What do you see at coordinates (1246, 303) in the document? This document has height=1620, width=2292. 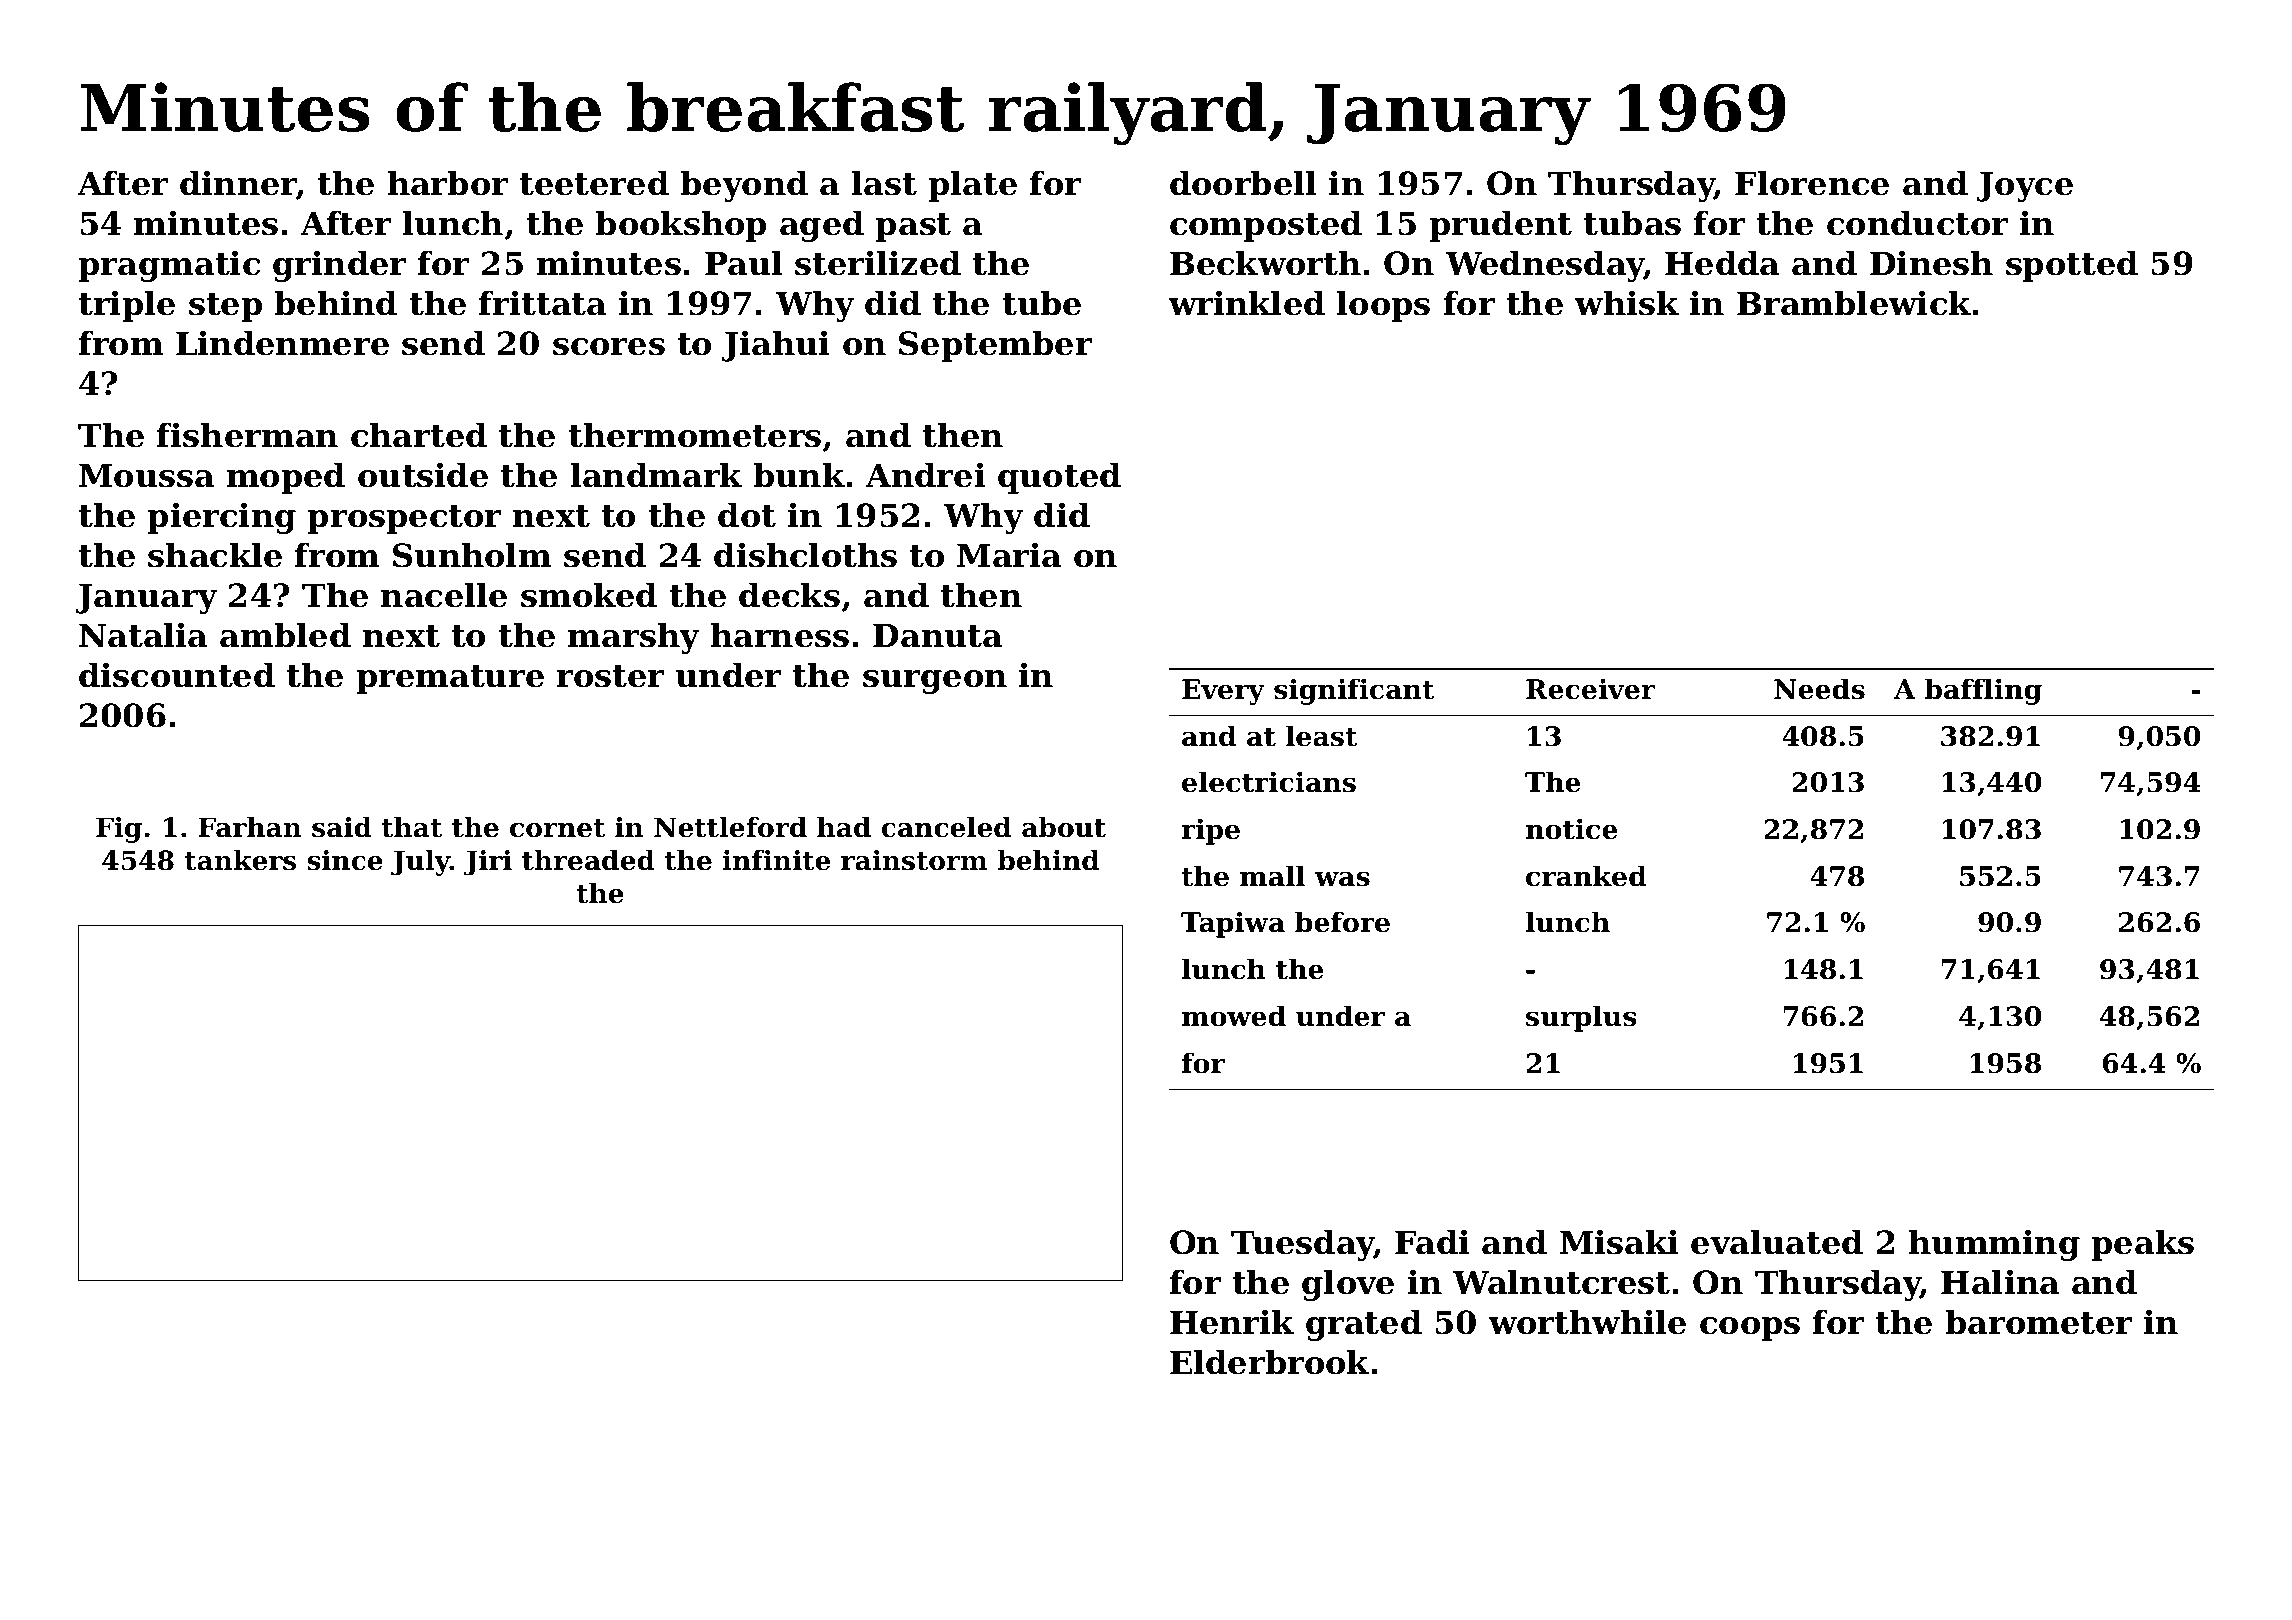 I see `wrinkled` at bounding box center [1246, 303].
